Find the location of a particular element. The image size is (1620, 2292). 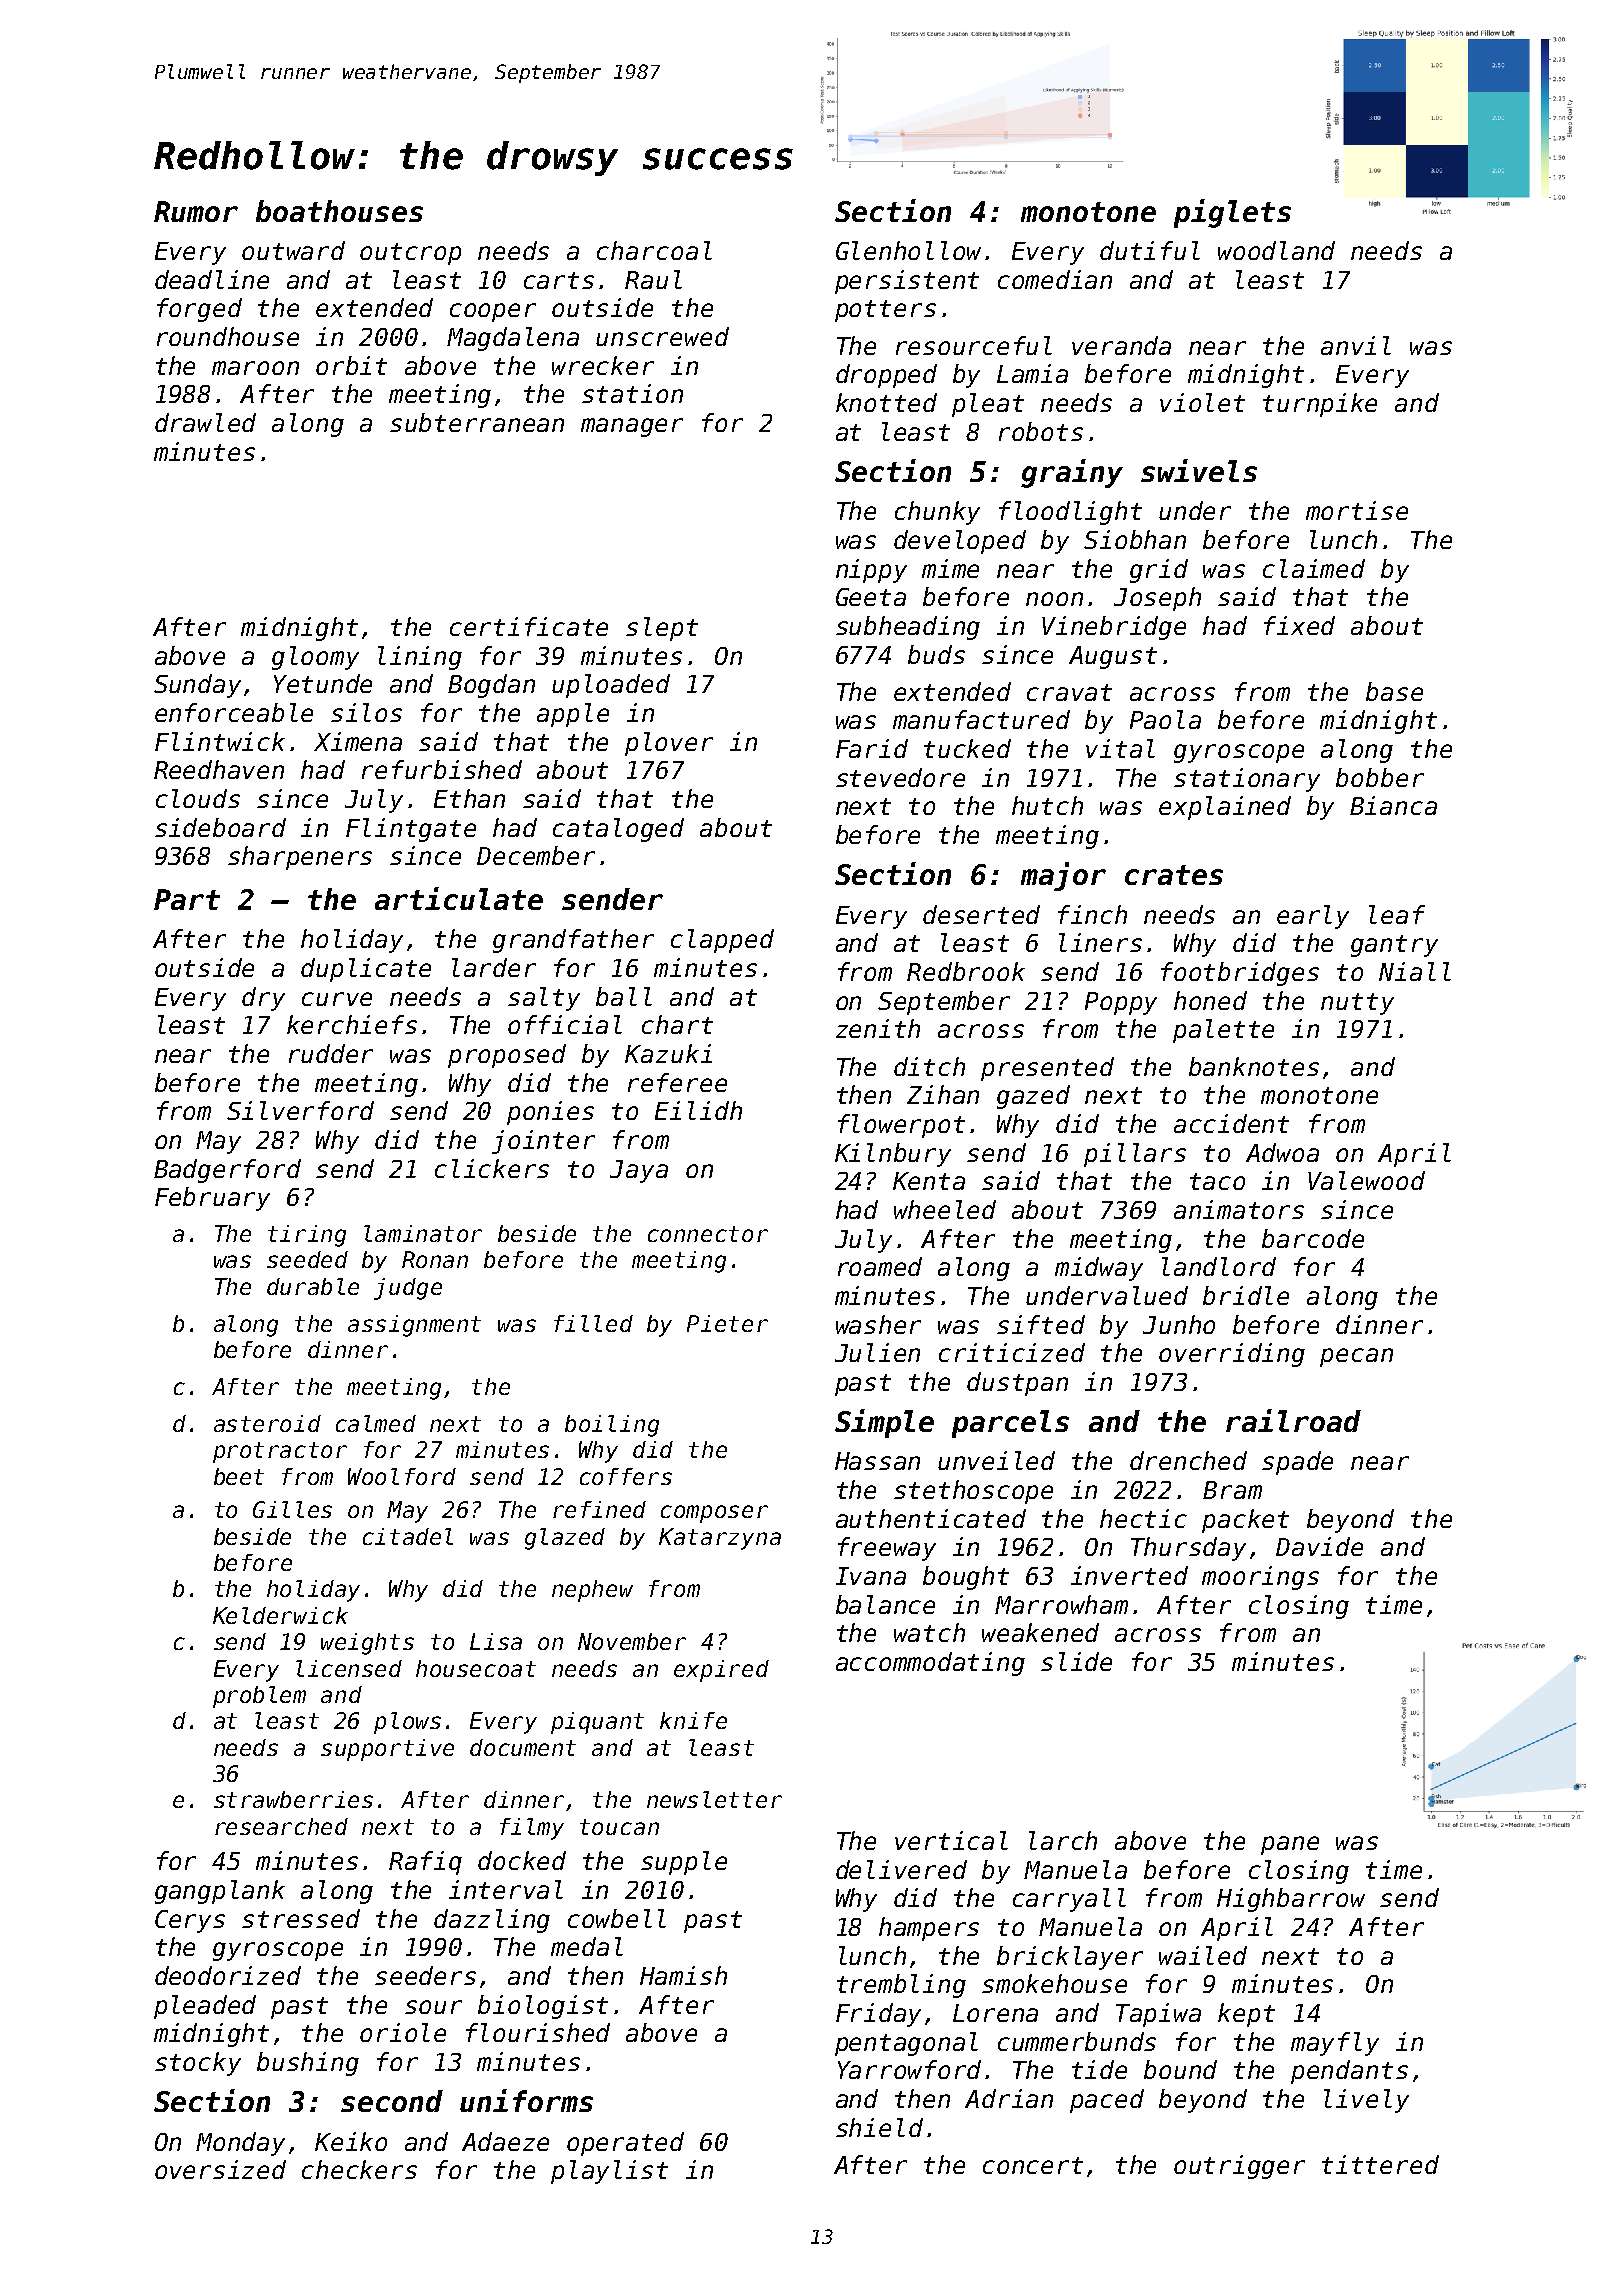

parcels is located at coordinates (1010, 1424).
